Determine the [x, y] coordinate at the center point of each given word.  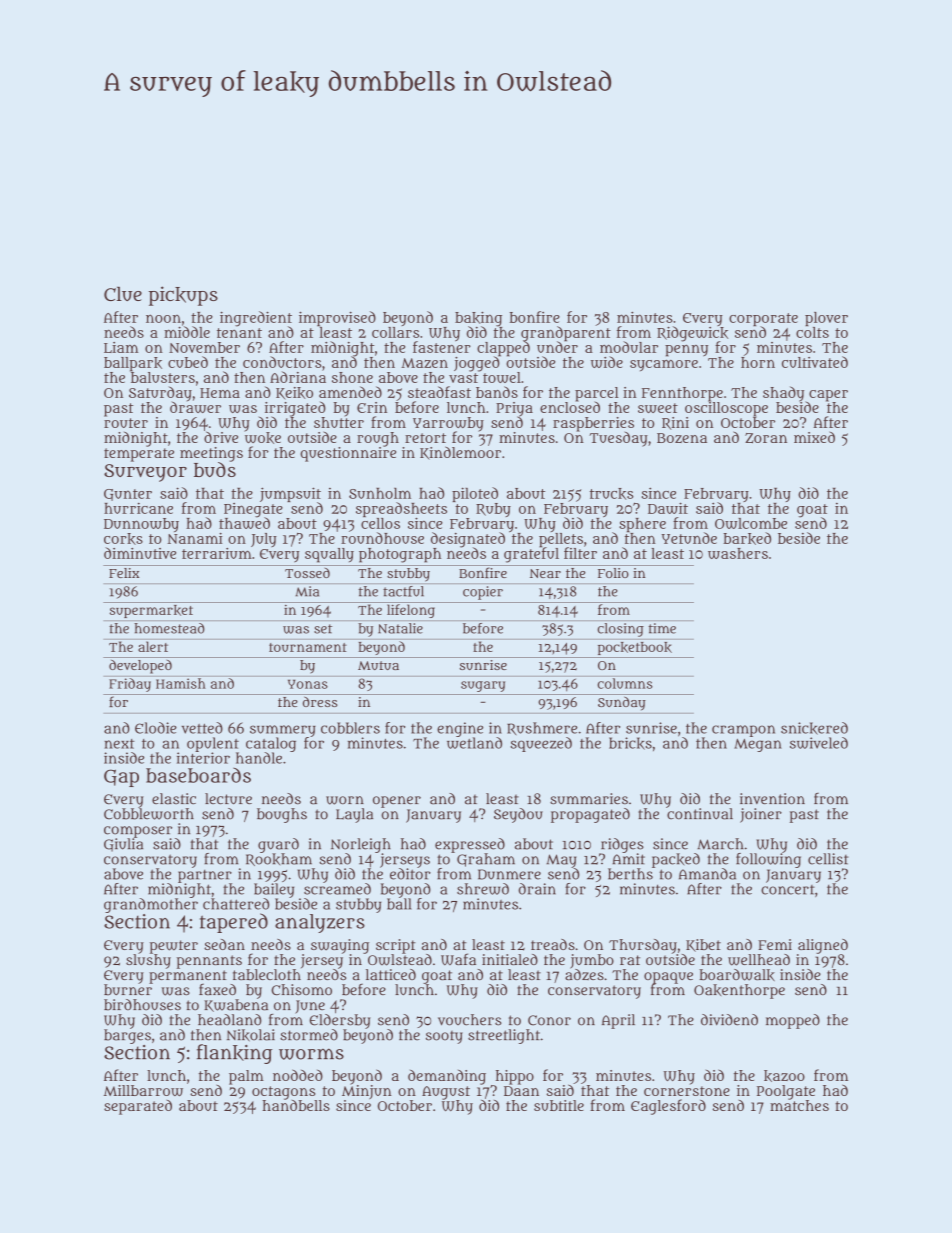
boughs [282, 815]
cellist [828, 859]
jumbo [592, 961]
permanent [188, 977]
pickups [183, 296]
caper [828, 395]
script [396, 946]
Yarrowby [448, 424]
